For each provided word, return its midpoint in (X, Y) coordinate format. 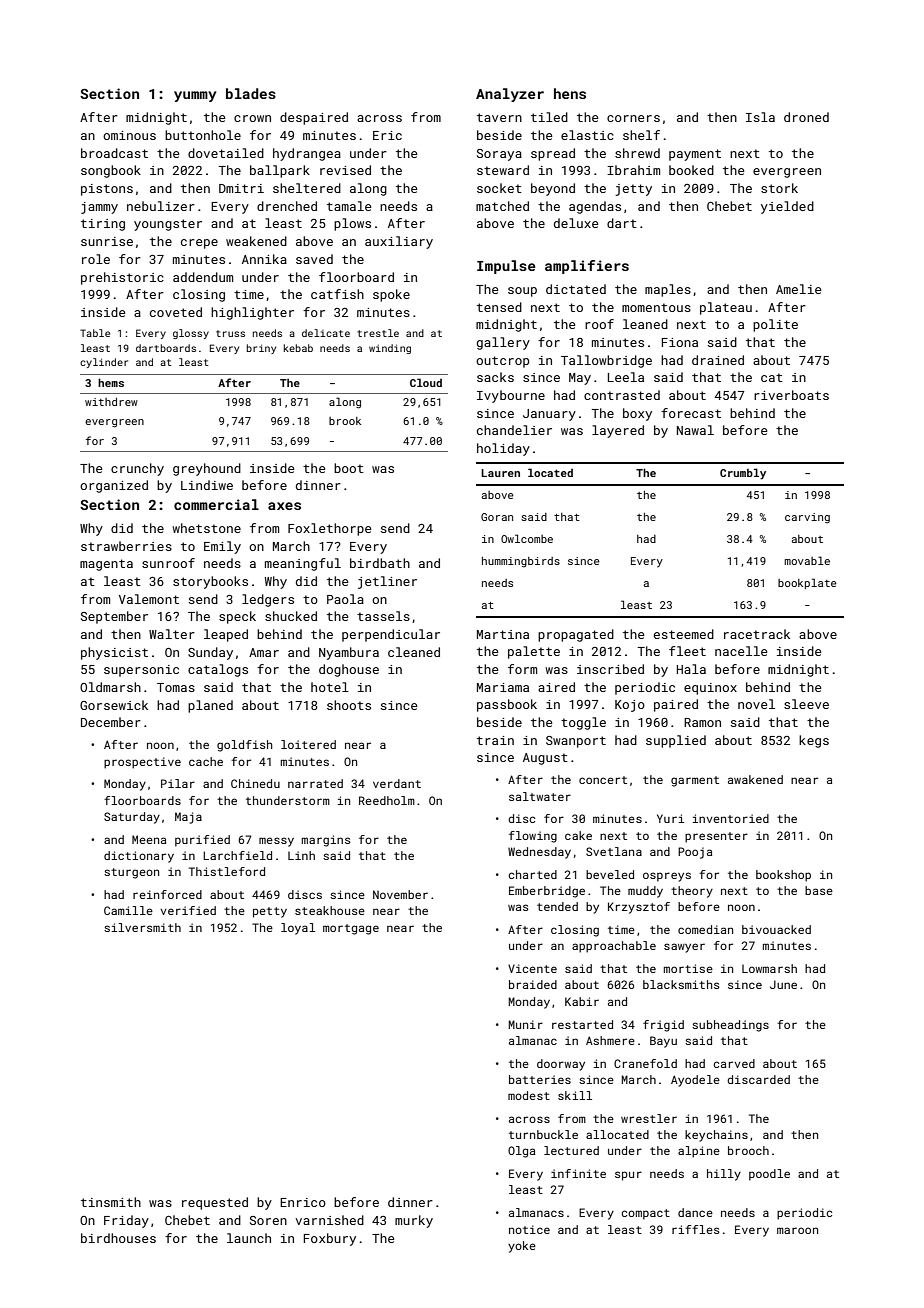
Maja (188, 818)
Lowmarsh (769, 968)
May (580, 379)
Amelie (798, 289)
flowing (533, 837)
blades (251, 93)
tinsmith (111, 1202)
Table (95, 333)
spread (553, 154)
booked (691, 170)
